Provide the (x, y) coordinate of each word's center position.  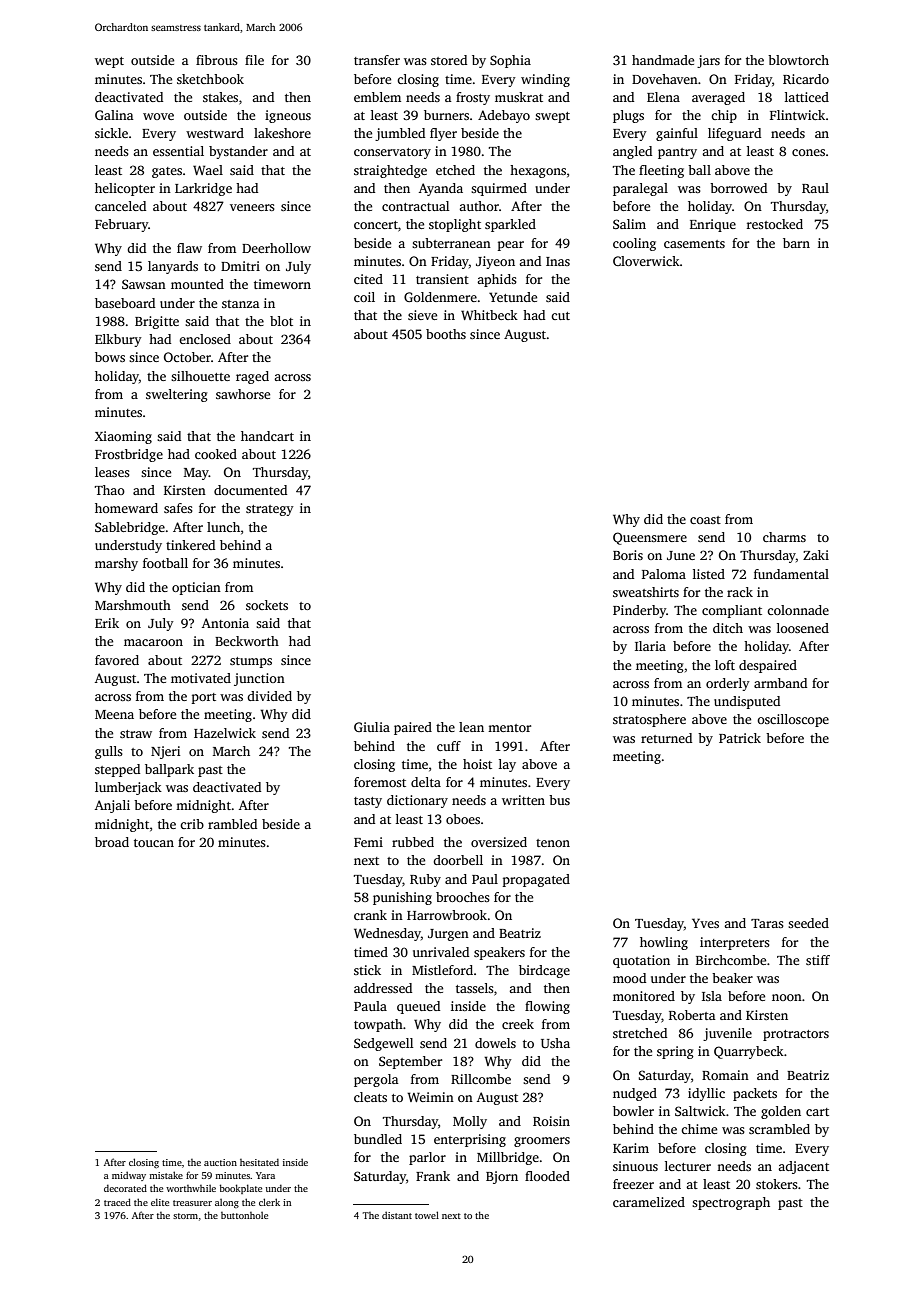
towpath (378, 1025)
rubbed (413, 842)
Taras (767, 923)
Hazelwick (225, 733)
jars (708, 61)
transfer (377, 60)
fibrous (217, 60)
